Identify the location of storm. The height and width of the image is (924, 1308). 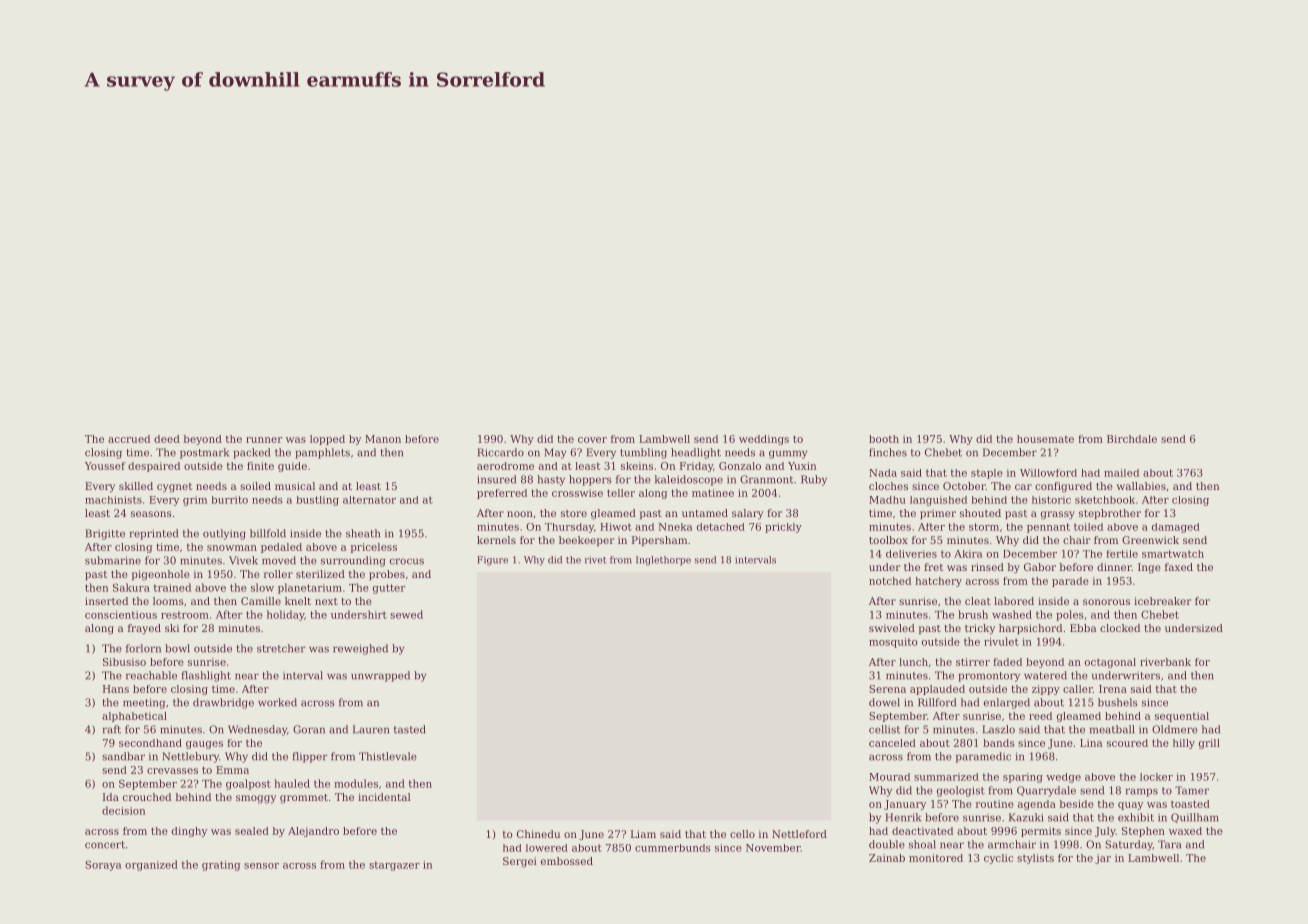
(984, 527).
